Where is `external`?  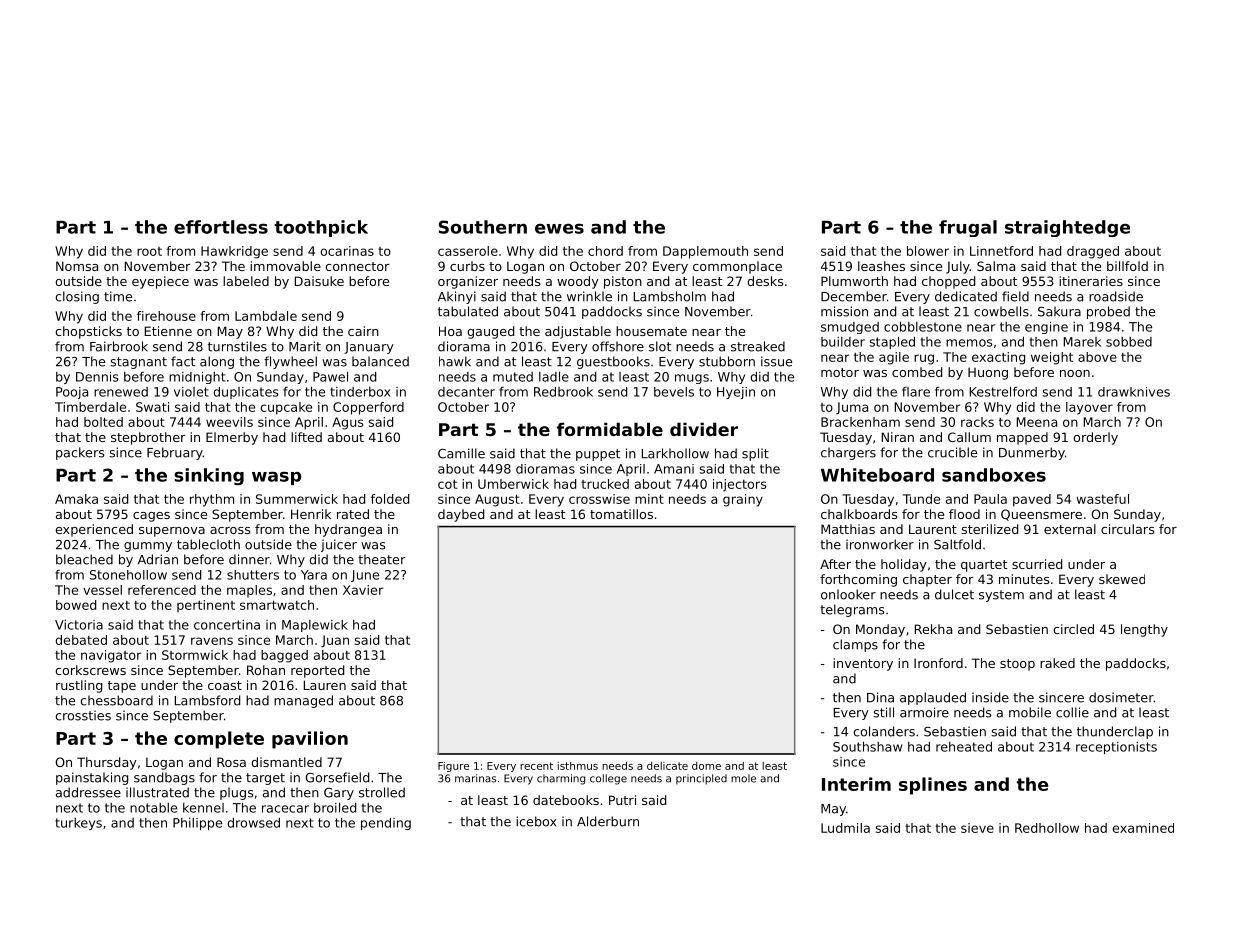
external is located at coordinates (1070, 529).
